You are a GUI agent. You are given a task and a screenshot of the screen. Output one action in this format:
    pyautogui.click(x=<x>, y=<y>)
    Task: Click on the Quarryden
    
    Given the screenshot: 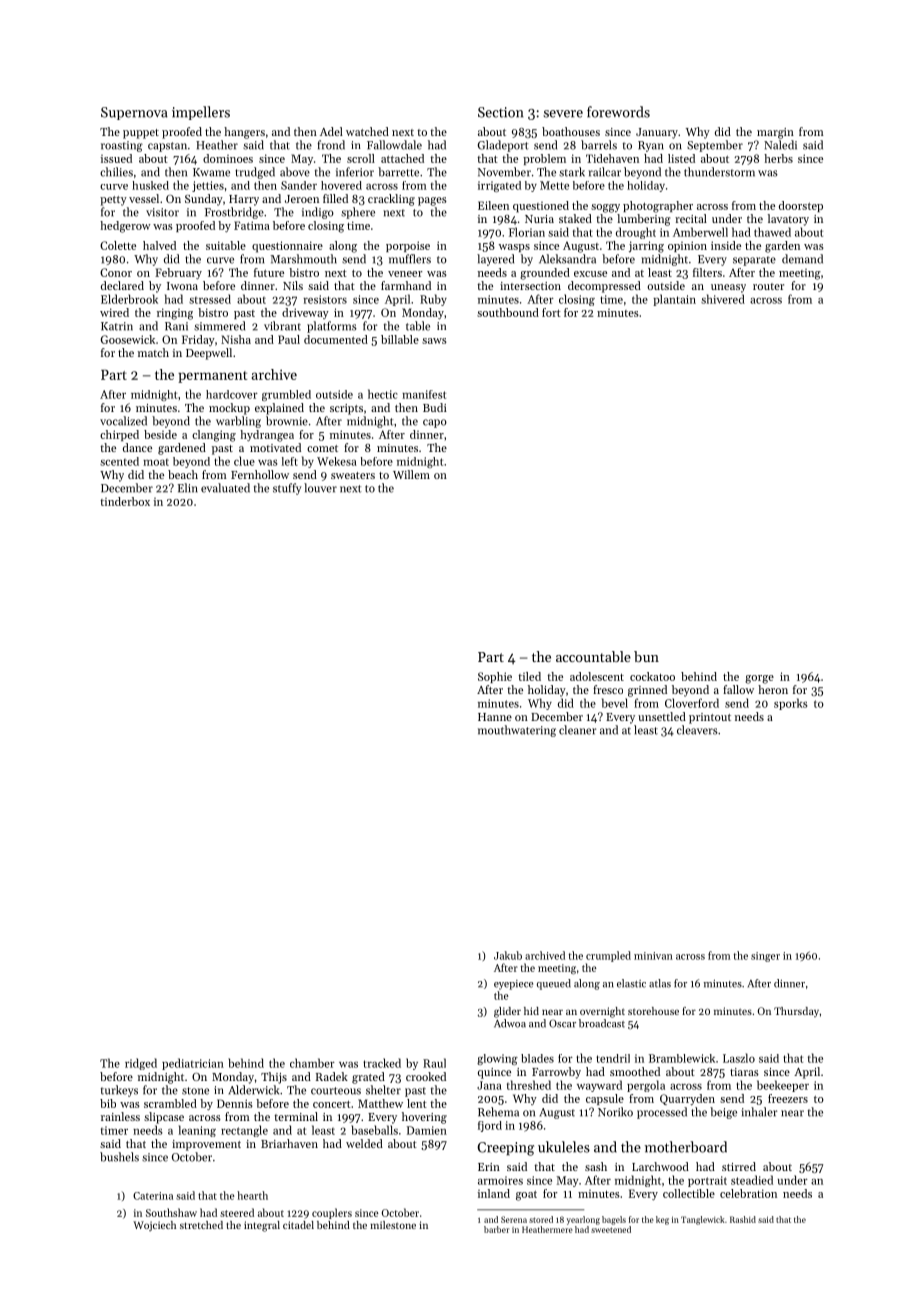 What is the action you would take?
    pyautogui.click(x=687, y=1100)
